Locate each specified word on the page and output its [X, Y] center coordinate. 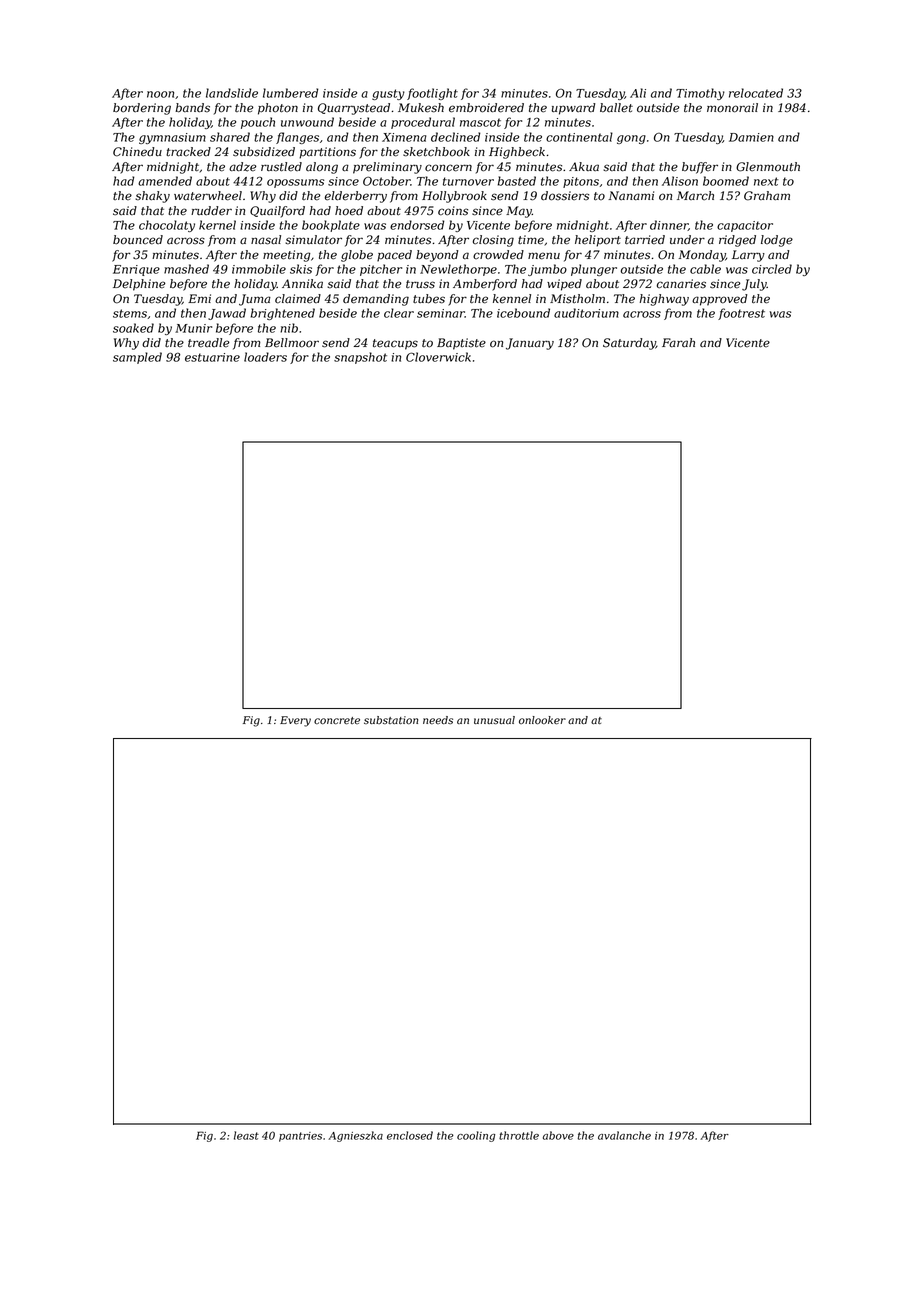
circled [772, 269]
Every [295, 721]
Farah [678, 343]
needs [438, 720]
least [246, 1135]
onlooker [542, 720]
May [519, 212]
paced [394, 256]
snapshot [360, 358]
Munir [193, 328]
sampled [137, 358]
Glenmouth [768, 167]
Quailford [277, 212]
